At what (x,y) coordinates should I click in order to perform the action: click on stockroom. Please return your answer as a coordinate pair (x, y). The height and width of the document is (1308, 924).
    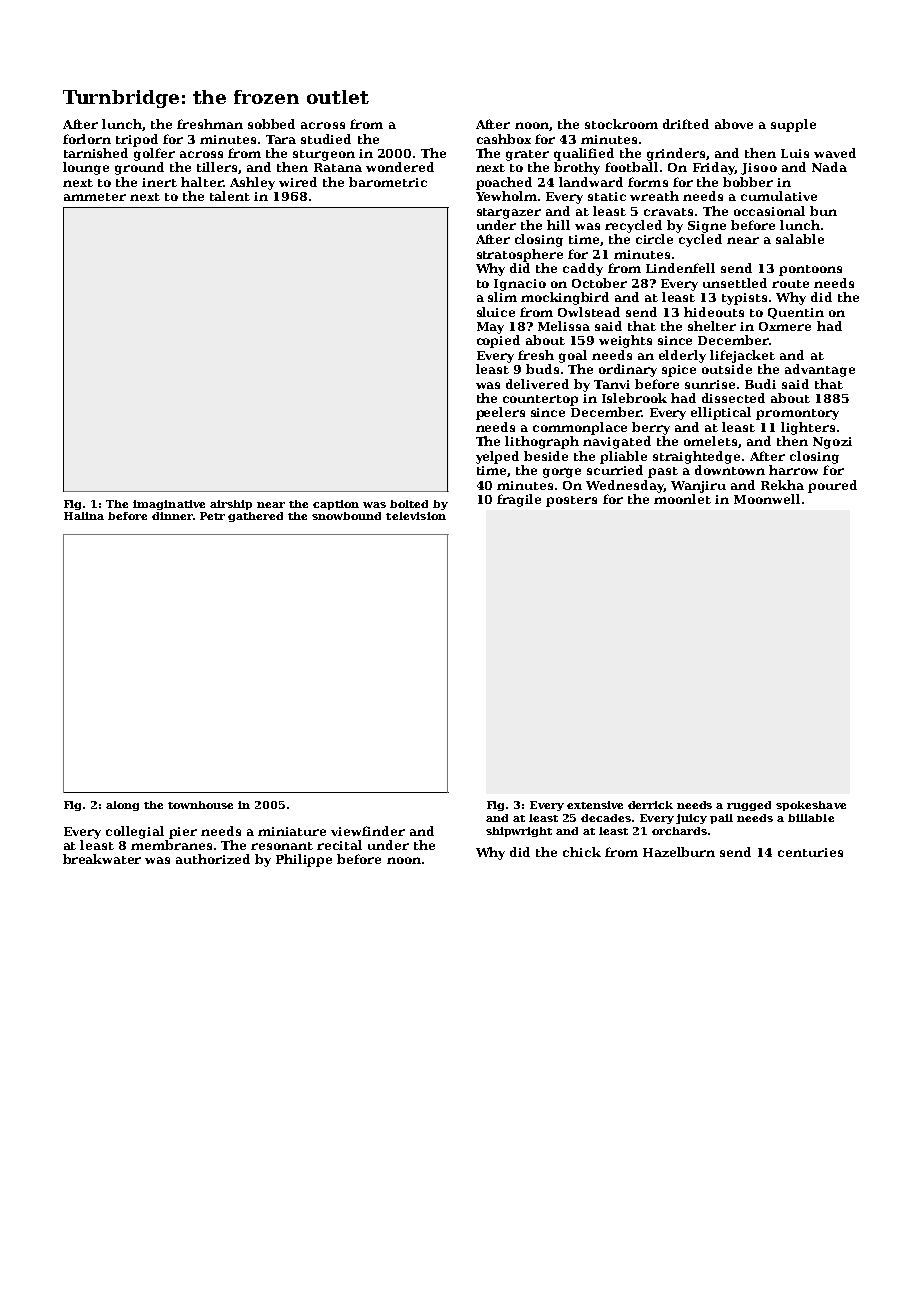
    Looking at the image, I should click on (621, 124).
